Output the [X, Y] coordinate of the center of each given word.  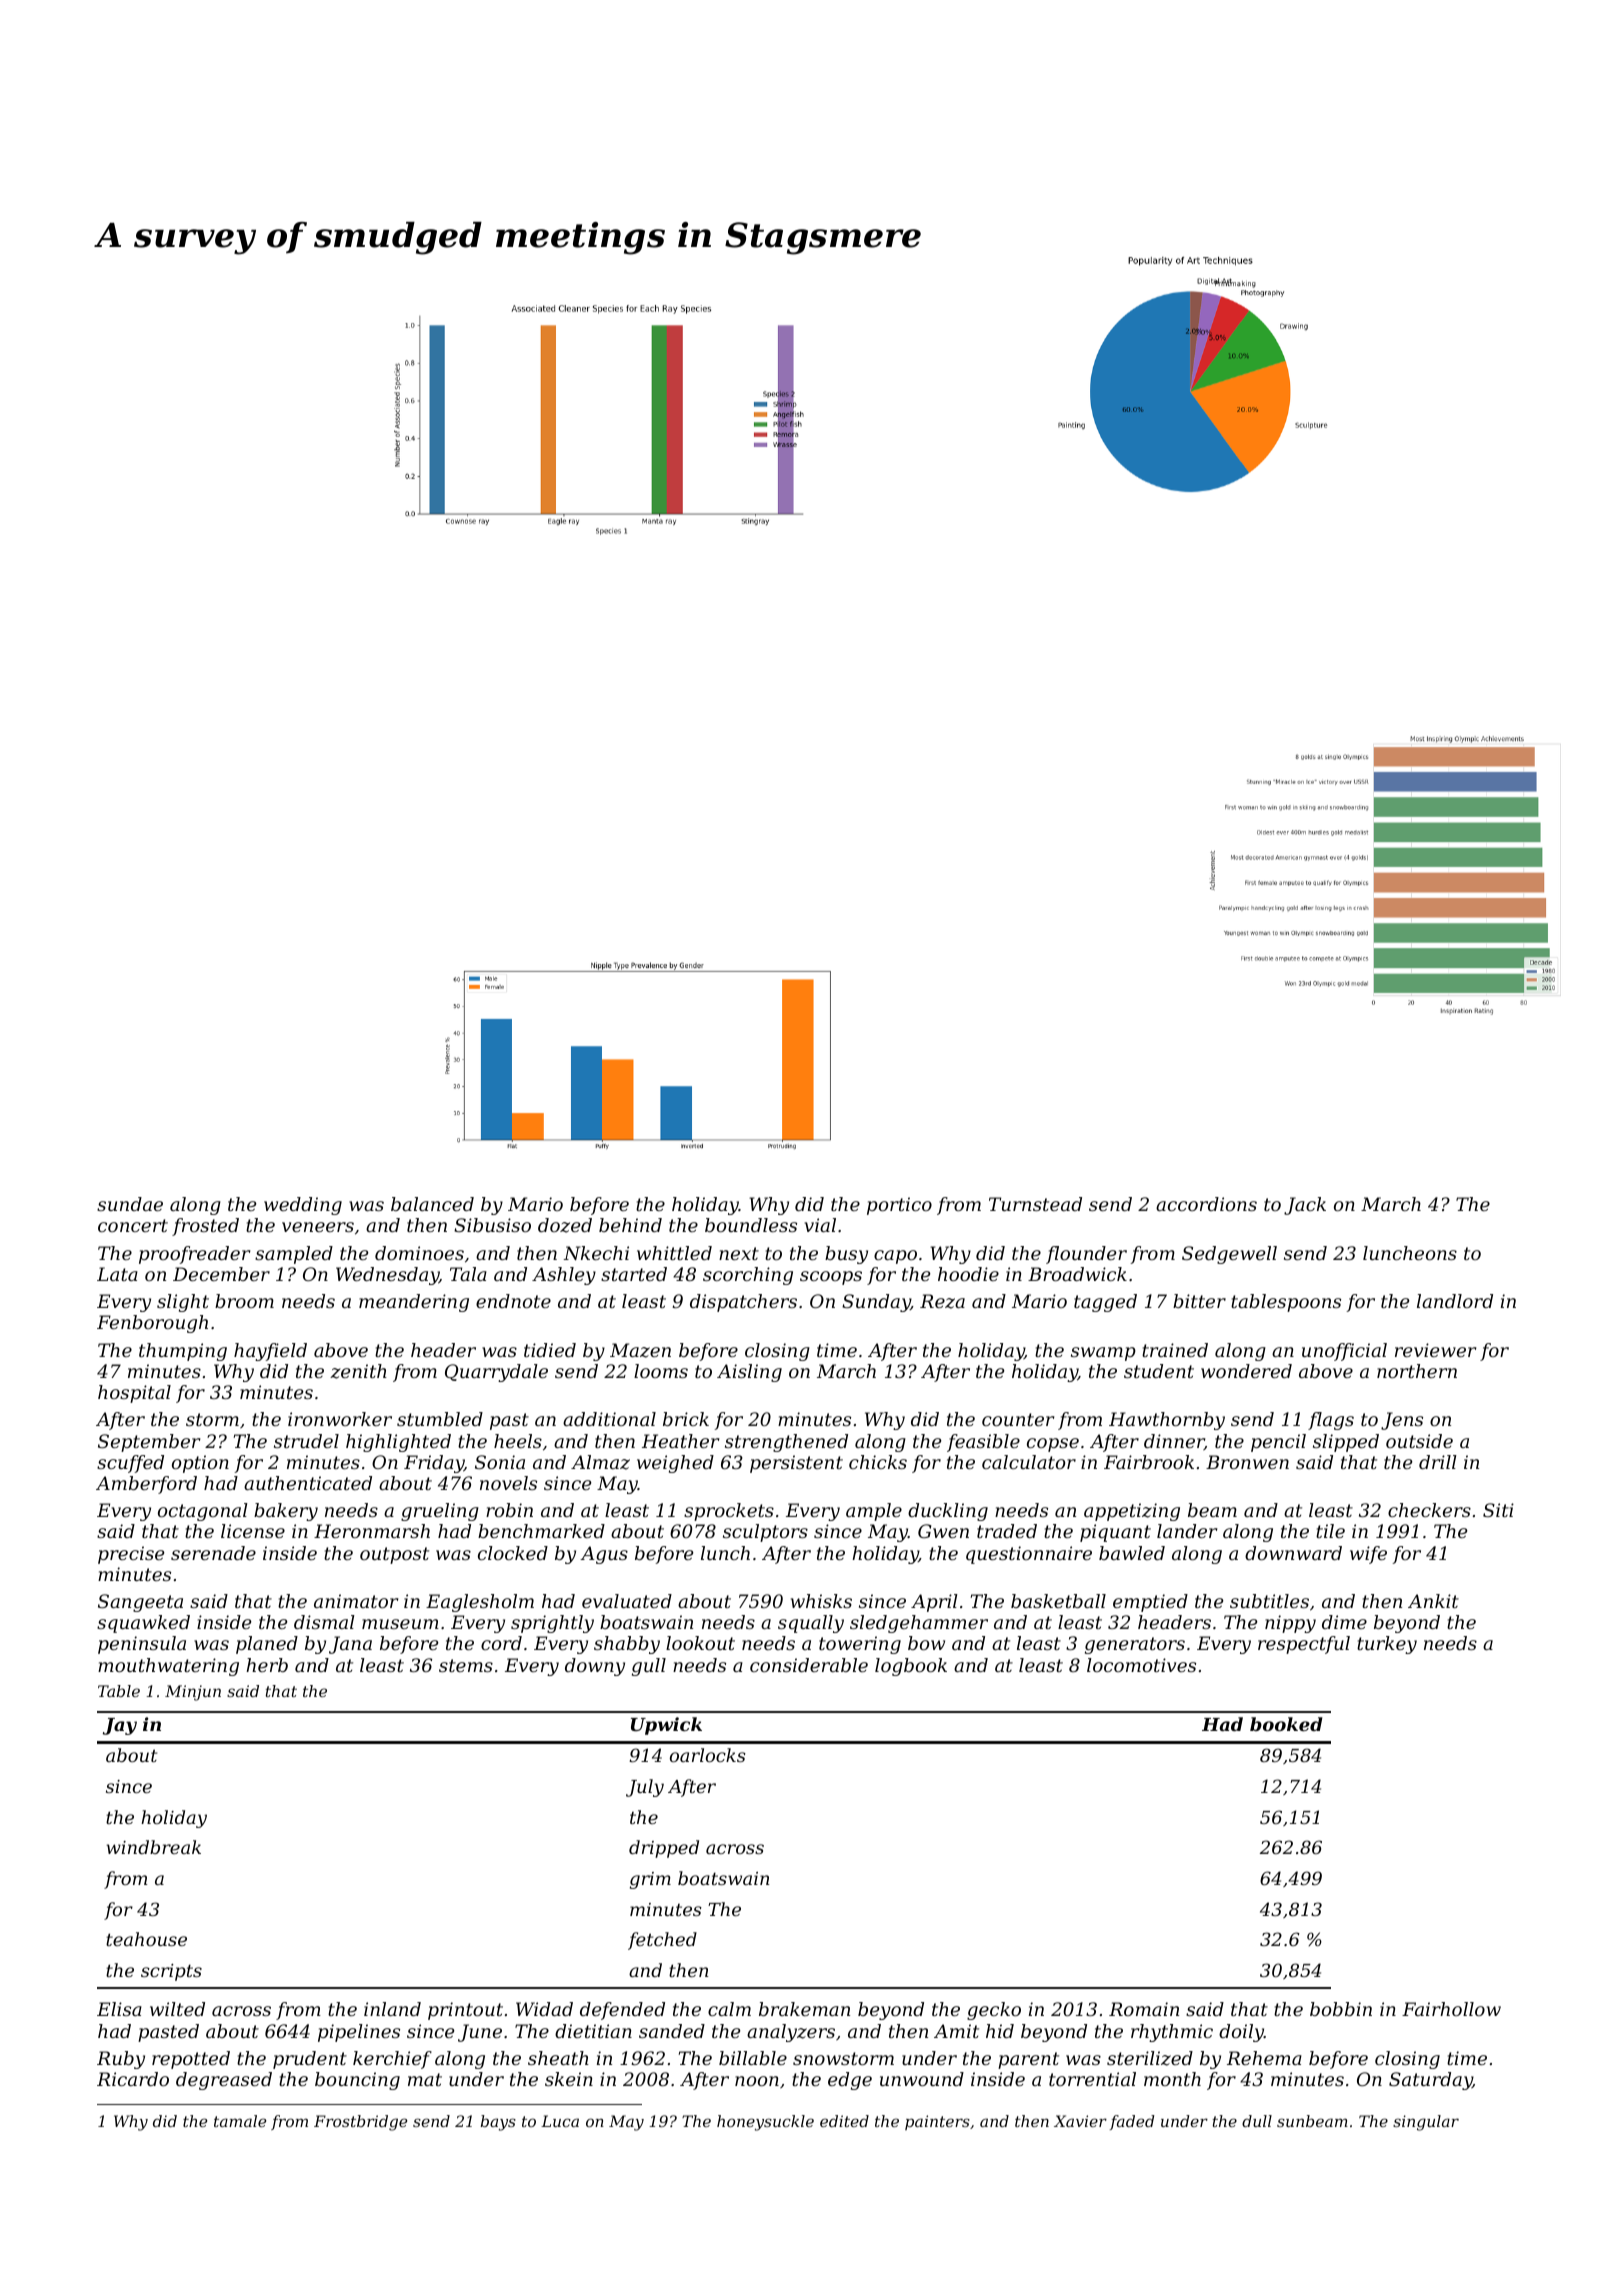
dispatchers [743, 1303]
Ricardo [133, 2079]
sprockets [729, 1512]
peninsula [142, 1645]
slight [183, 1303]
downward [1293, 1553]
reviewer [1435, 1350]
